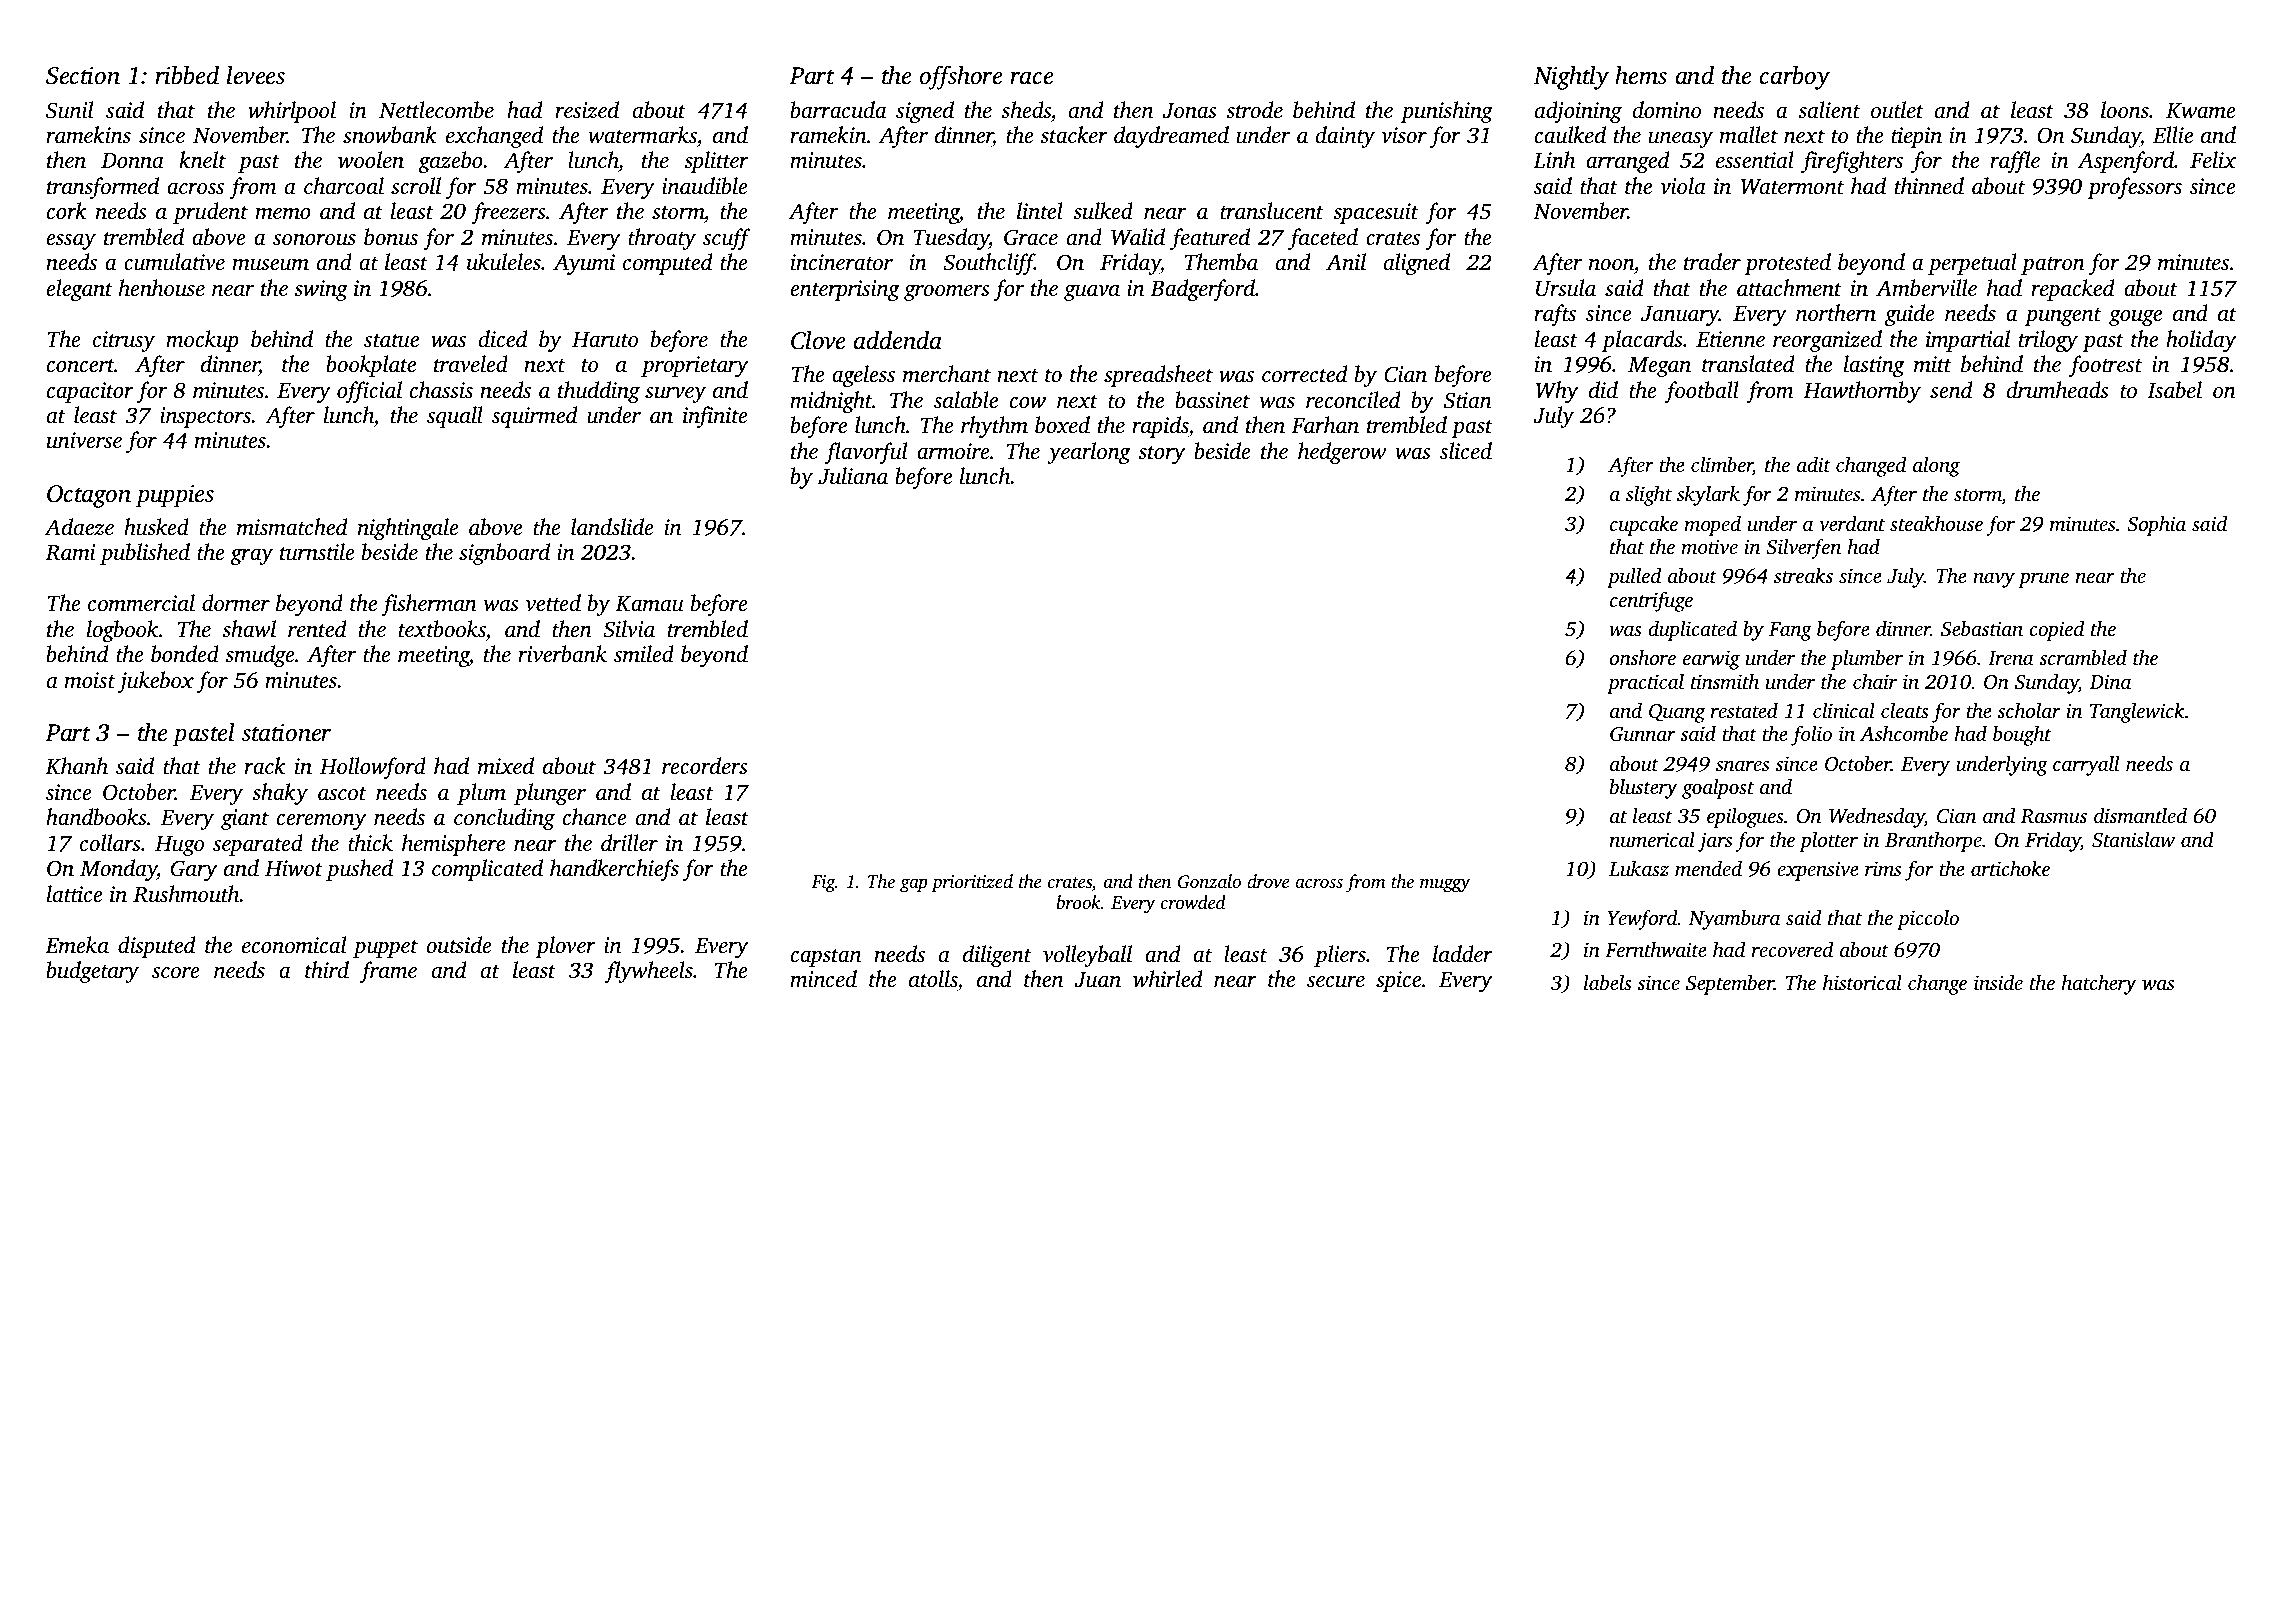 This screenshot has height=1614, width=2282. I want to click on offshore, so click(961, 78).
